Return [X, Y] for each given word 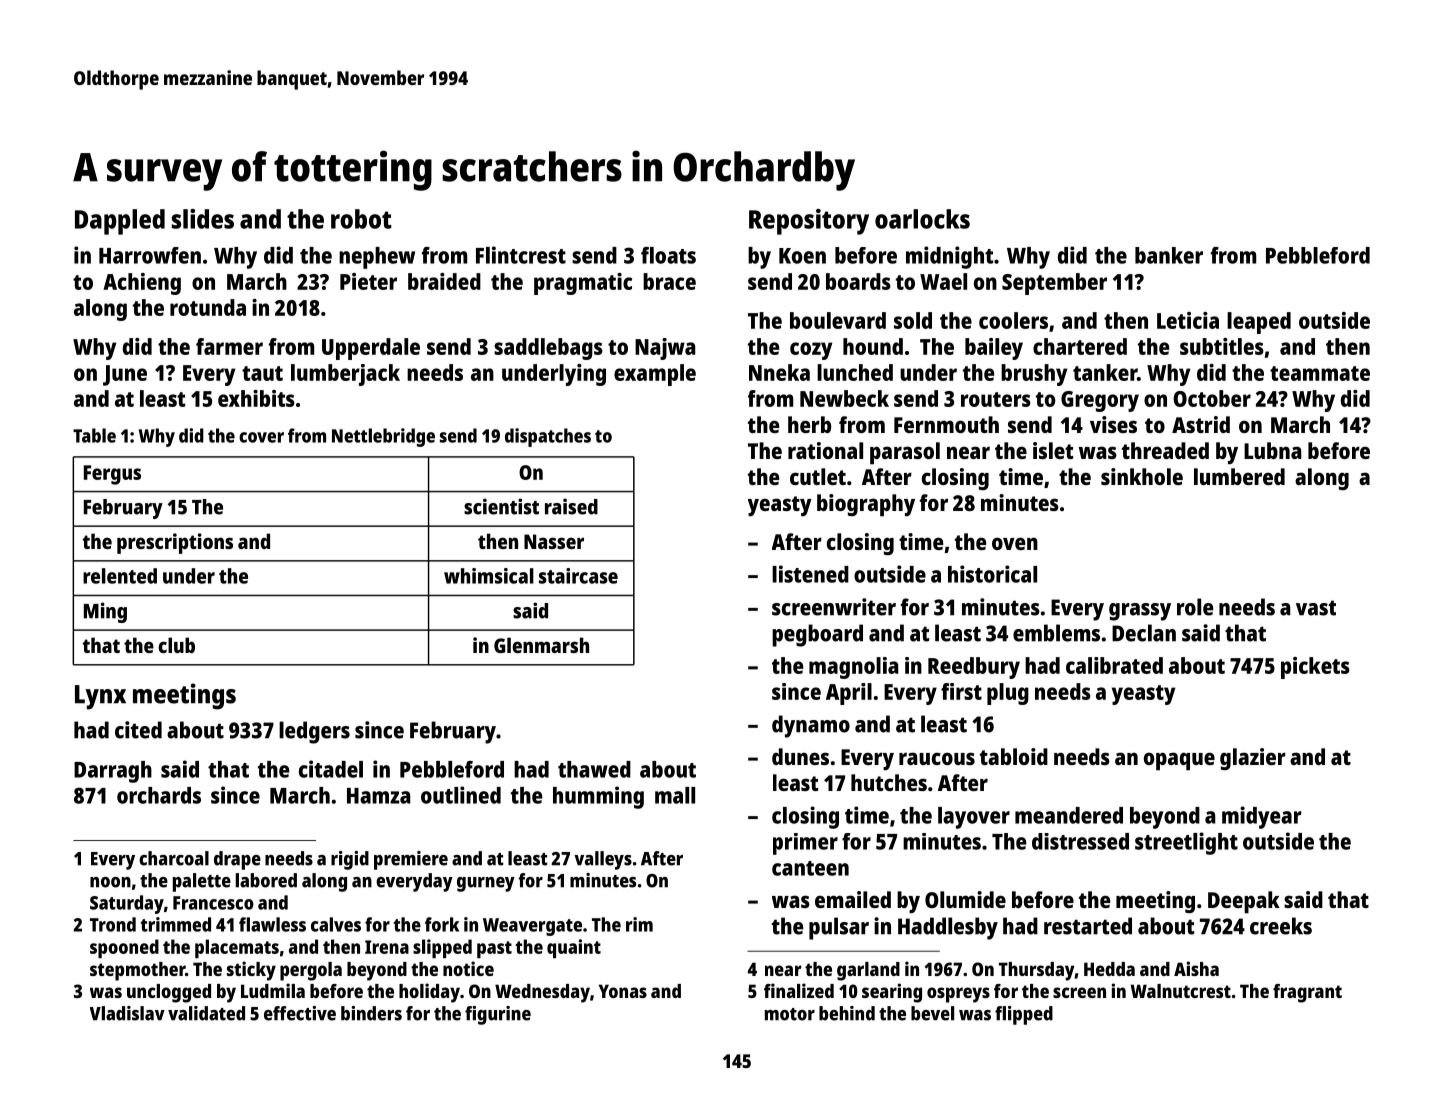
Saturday [127, 904]
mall [675, 795]
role [1195, 607]
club [176, 645]
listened [810, 574]
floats [668, 255]
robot [361, 219]
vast [1316, 608]
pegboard [817, 635]
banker [1169, 255]
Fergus [112, 475]
